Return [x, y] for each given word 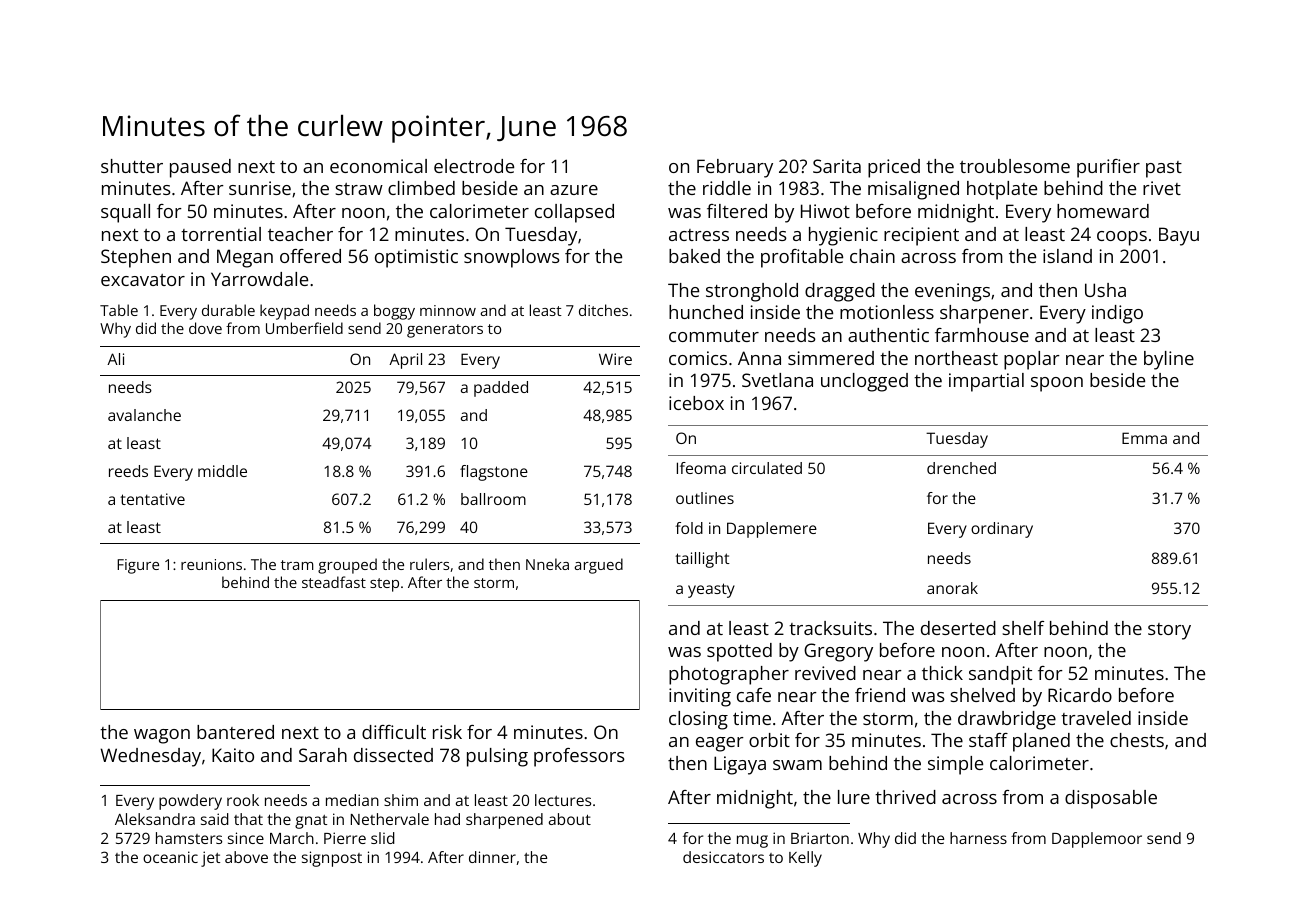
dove [205, 328]
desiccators [723, 857]
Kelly [805, 859]
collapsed [574, 213]
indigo [1117, 314]
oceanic [170, 857]
